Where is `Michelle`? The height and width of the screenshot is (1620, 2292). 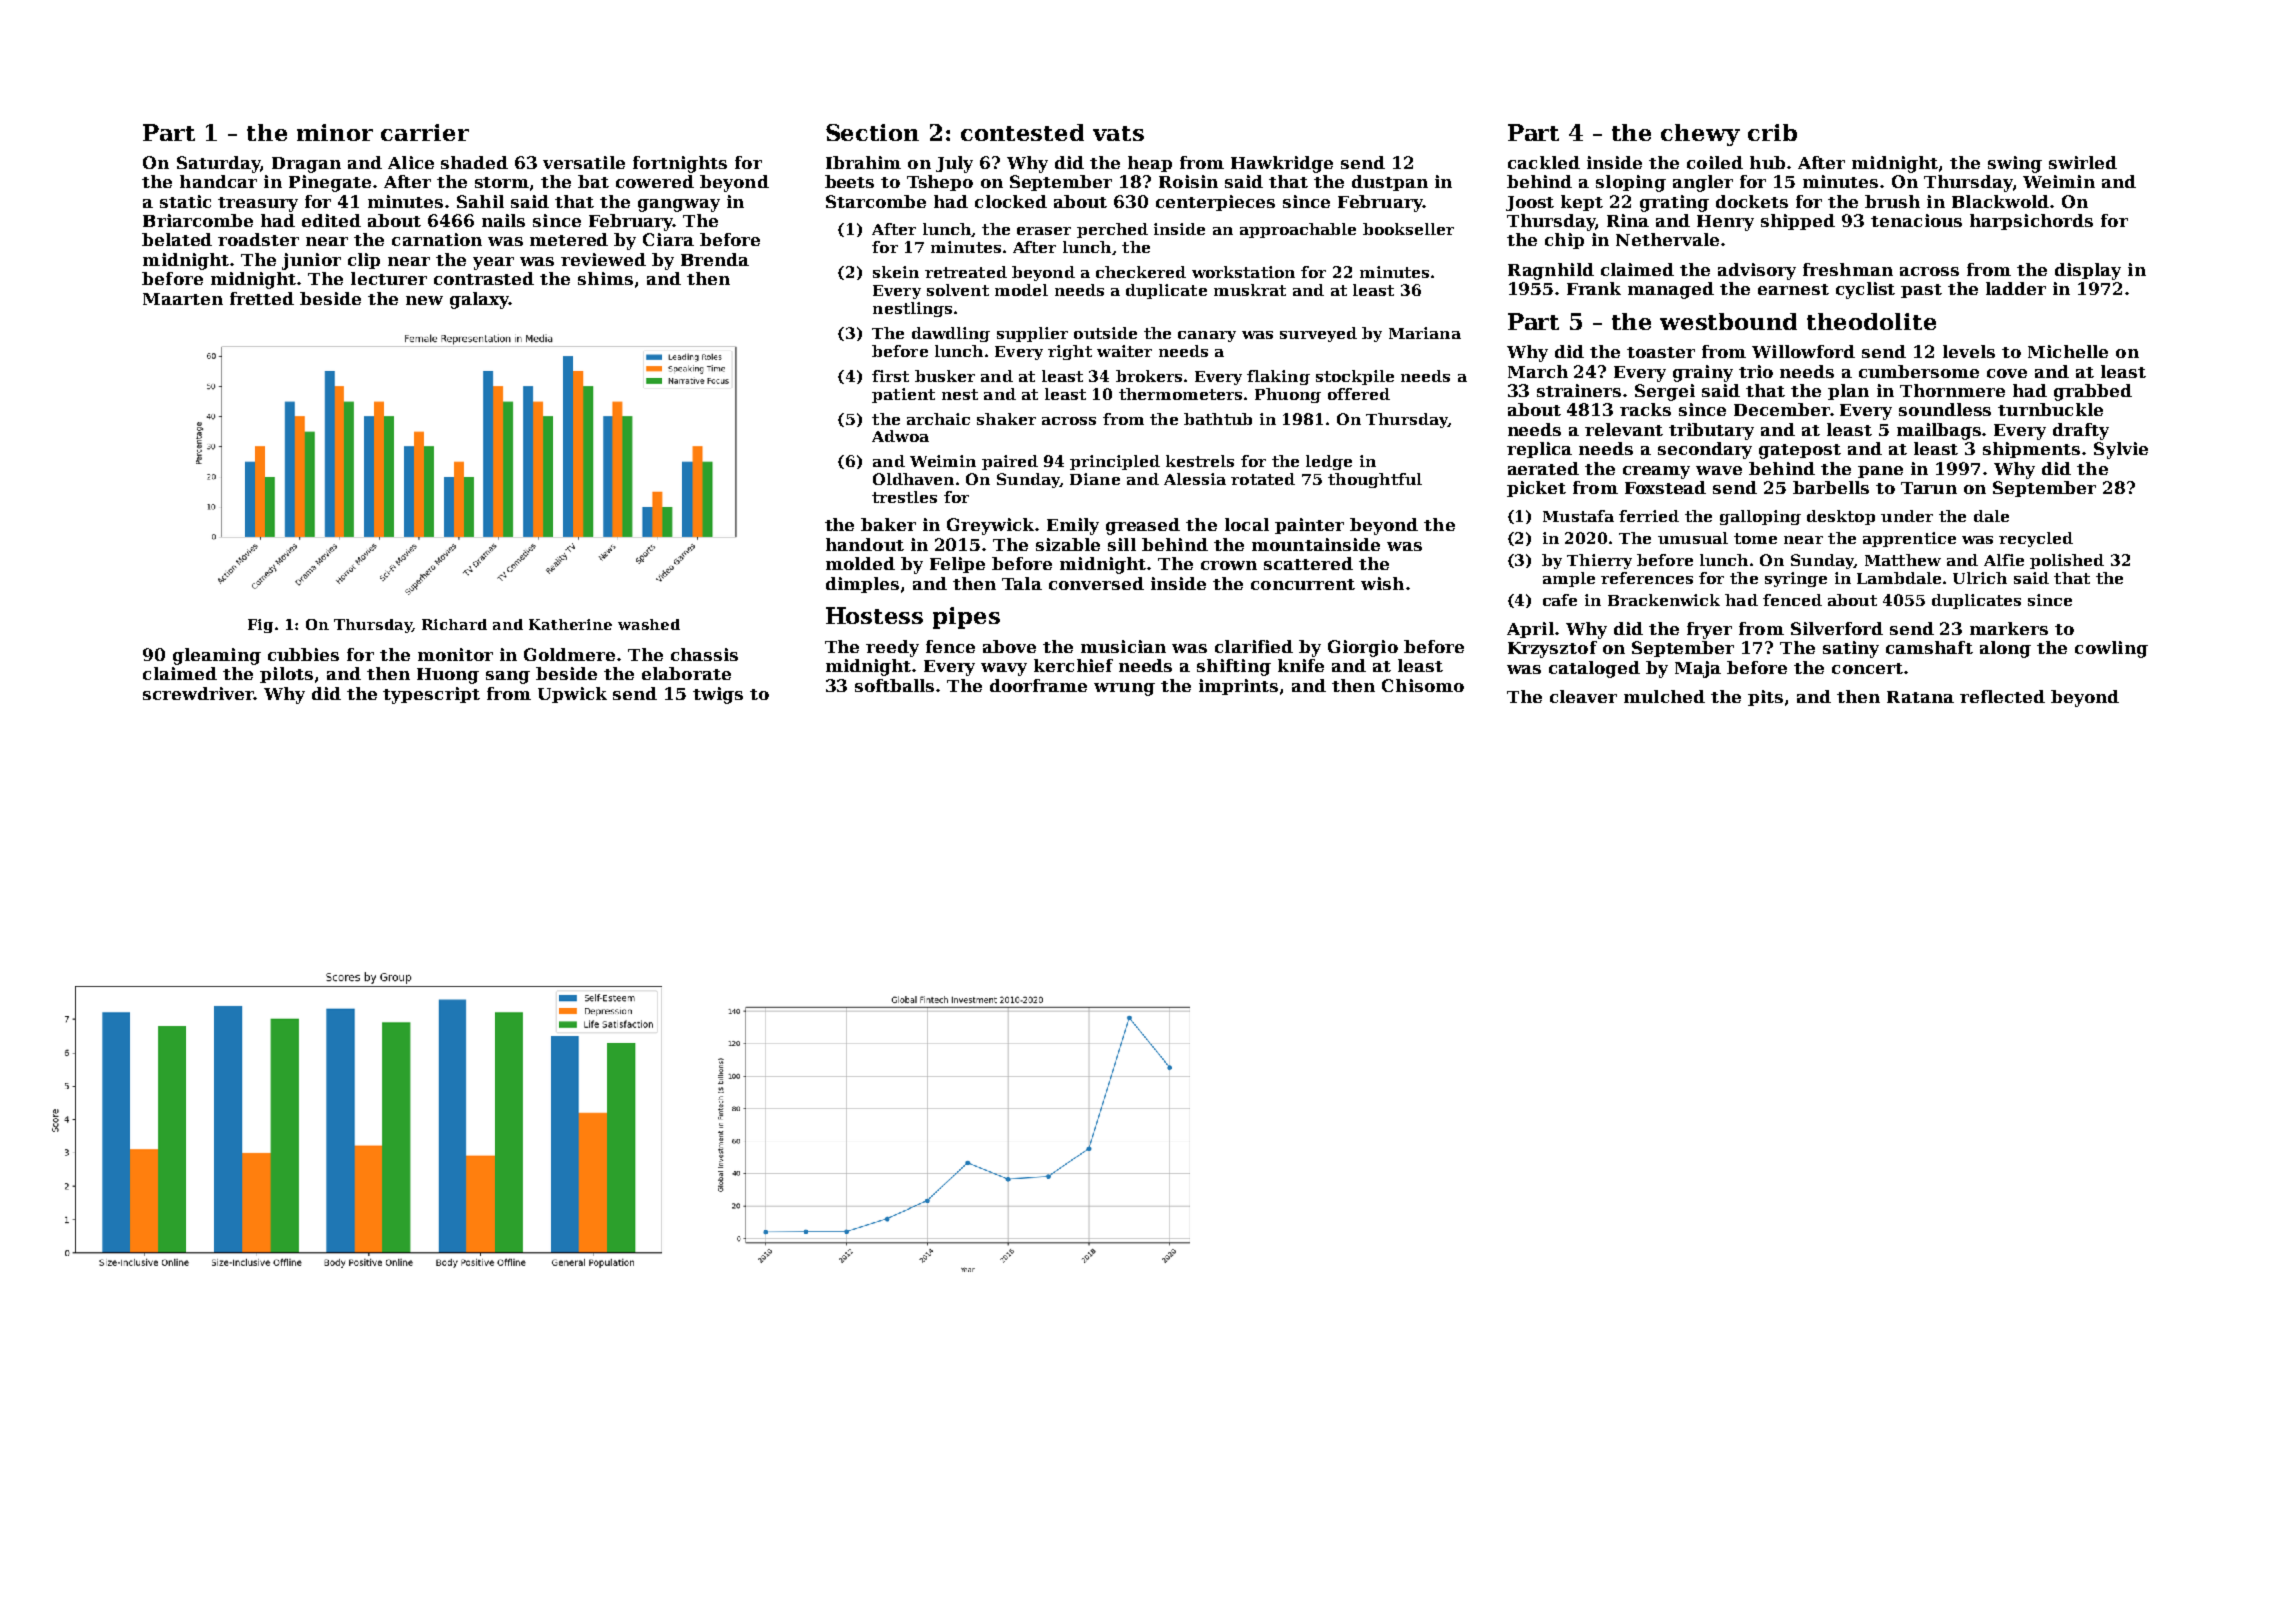
Michelle is located at coordinates (2068, 351).
